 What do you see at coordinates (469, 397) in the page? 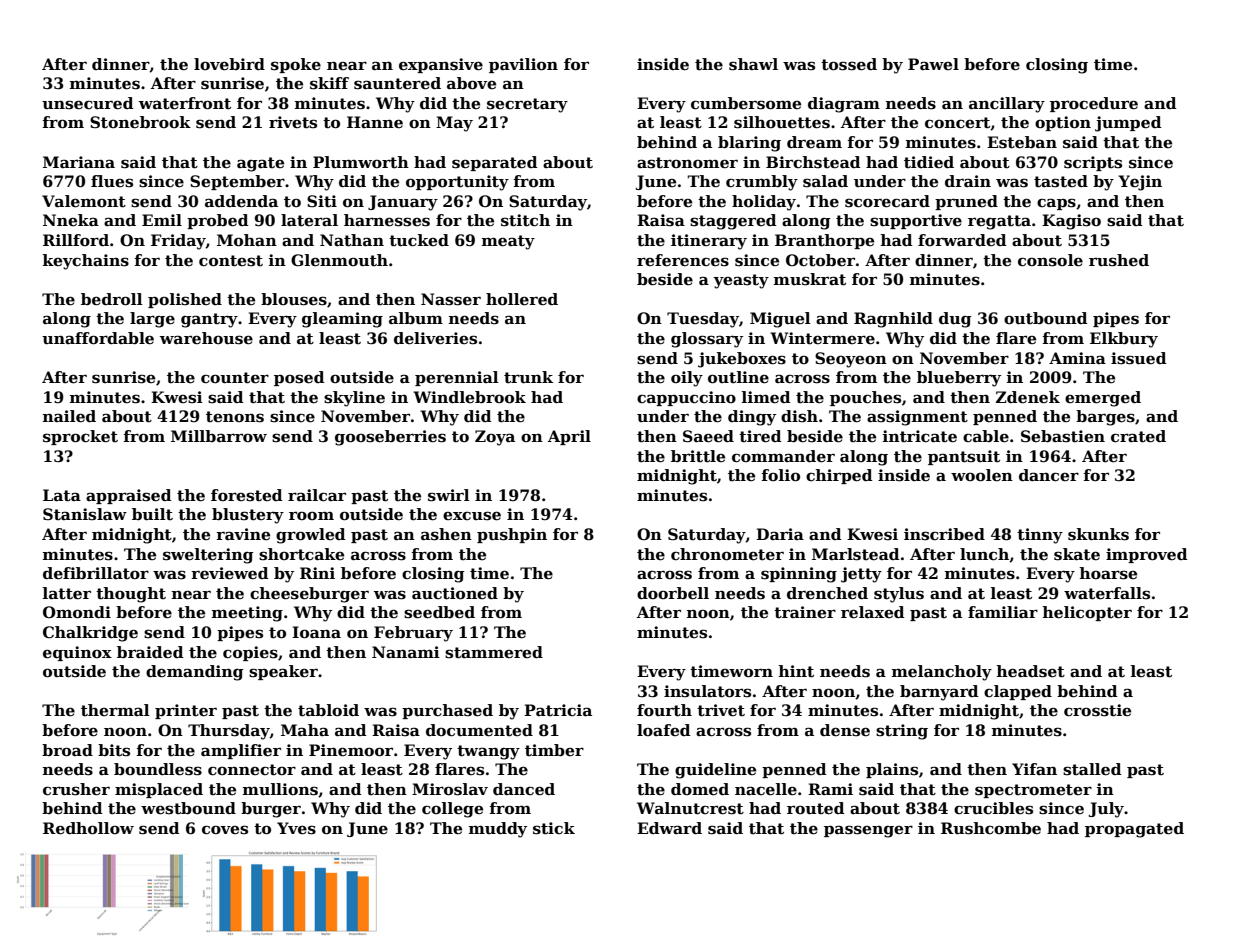
I see `Windlebrook` at bounding box center [469, 397].
